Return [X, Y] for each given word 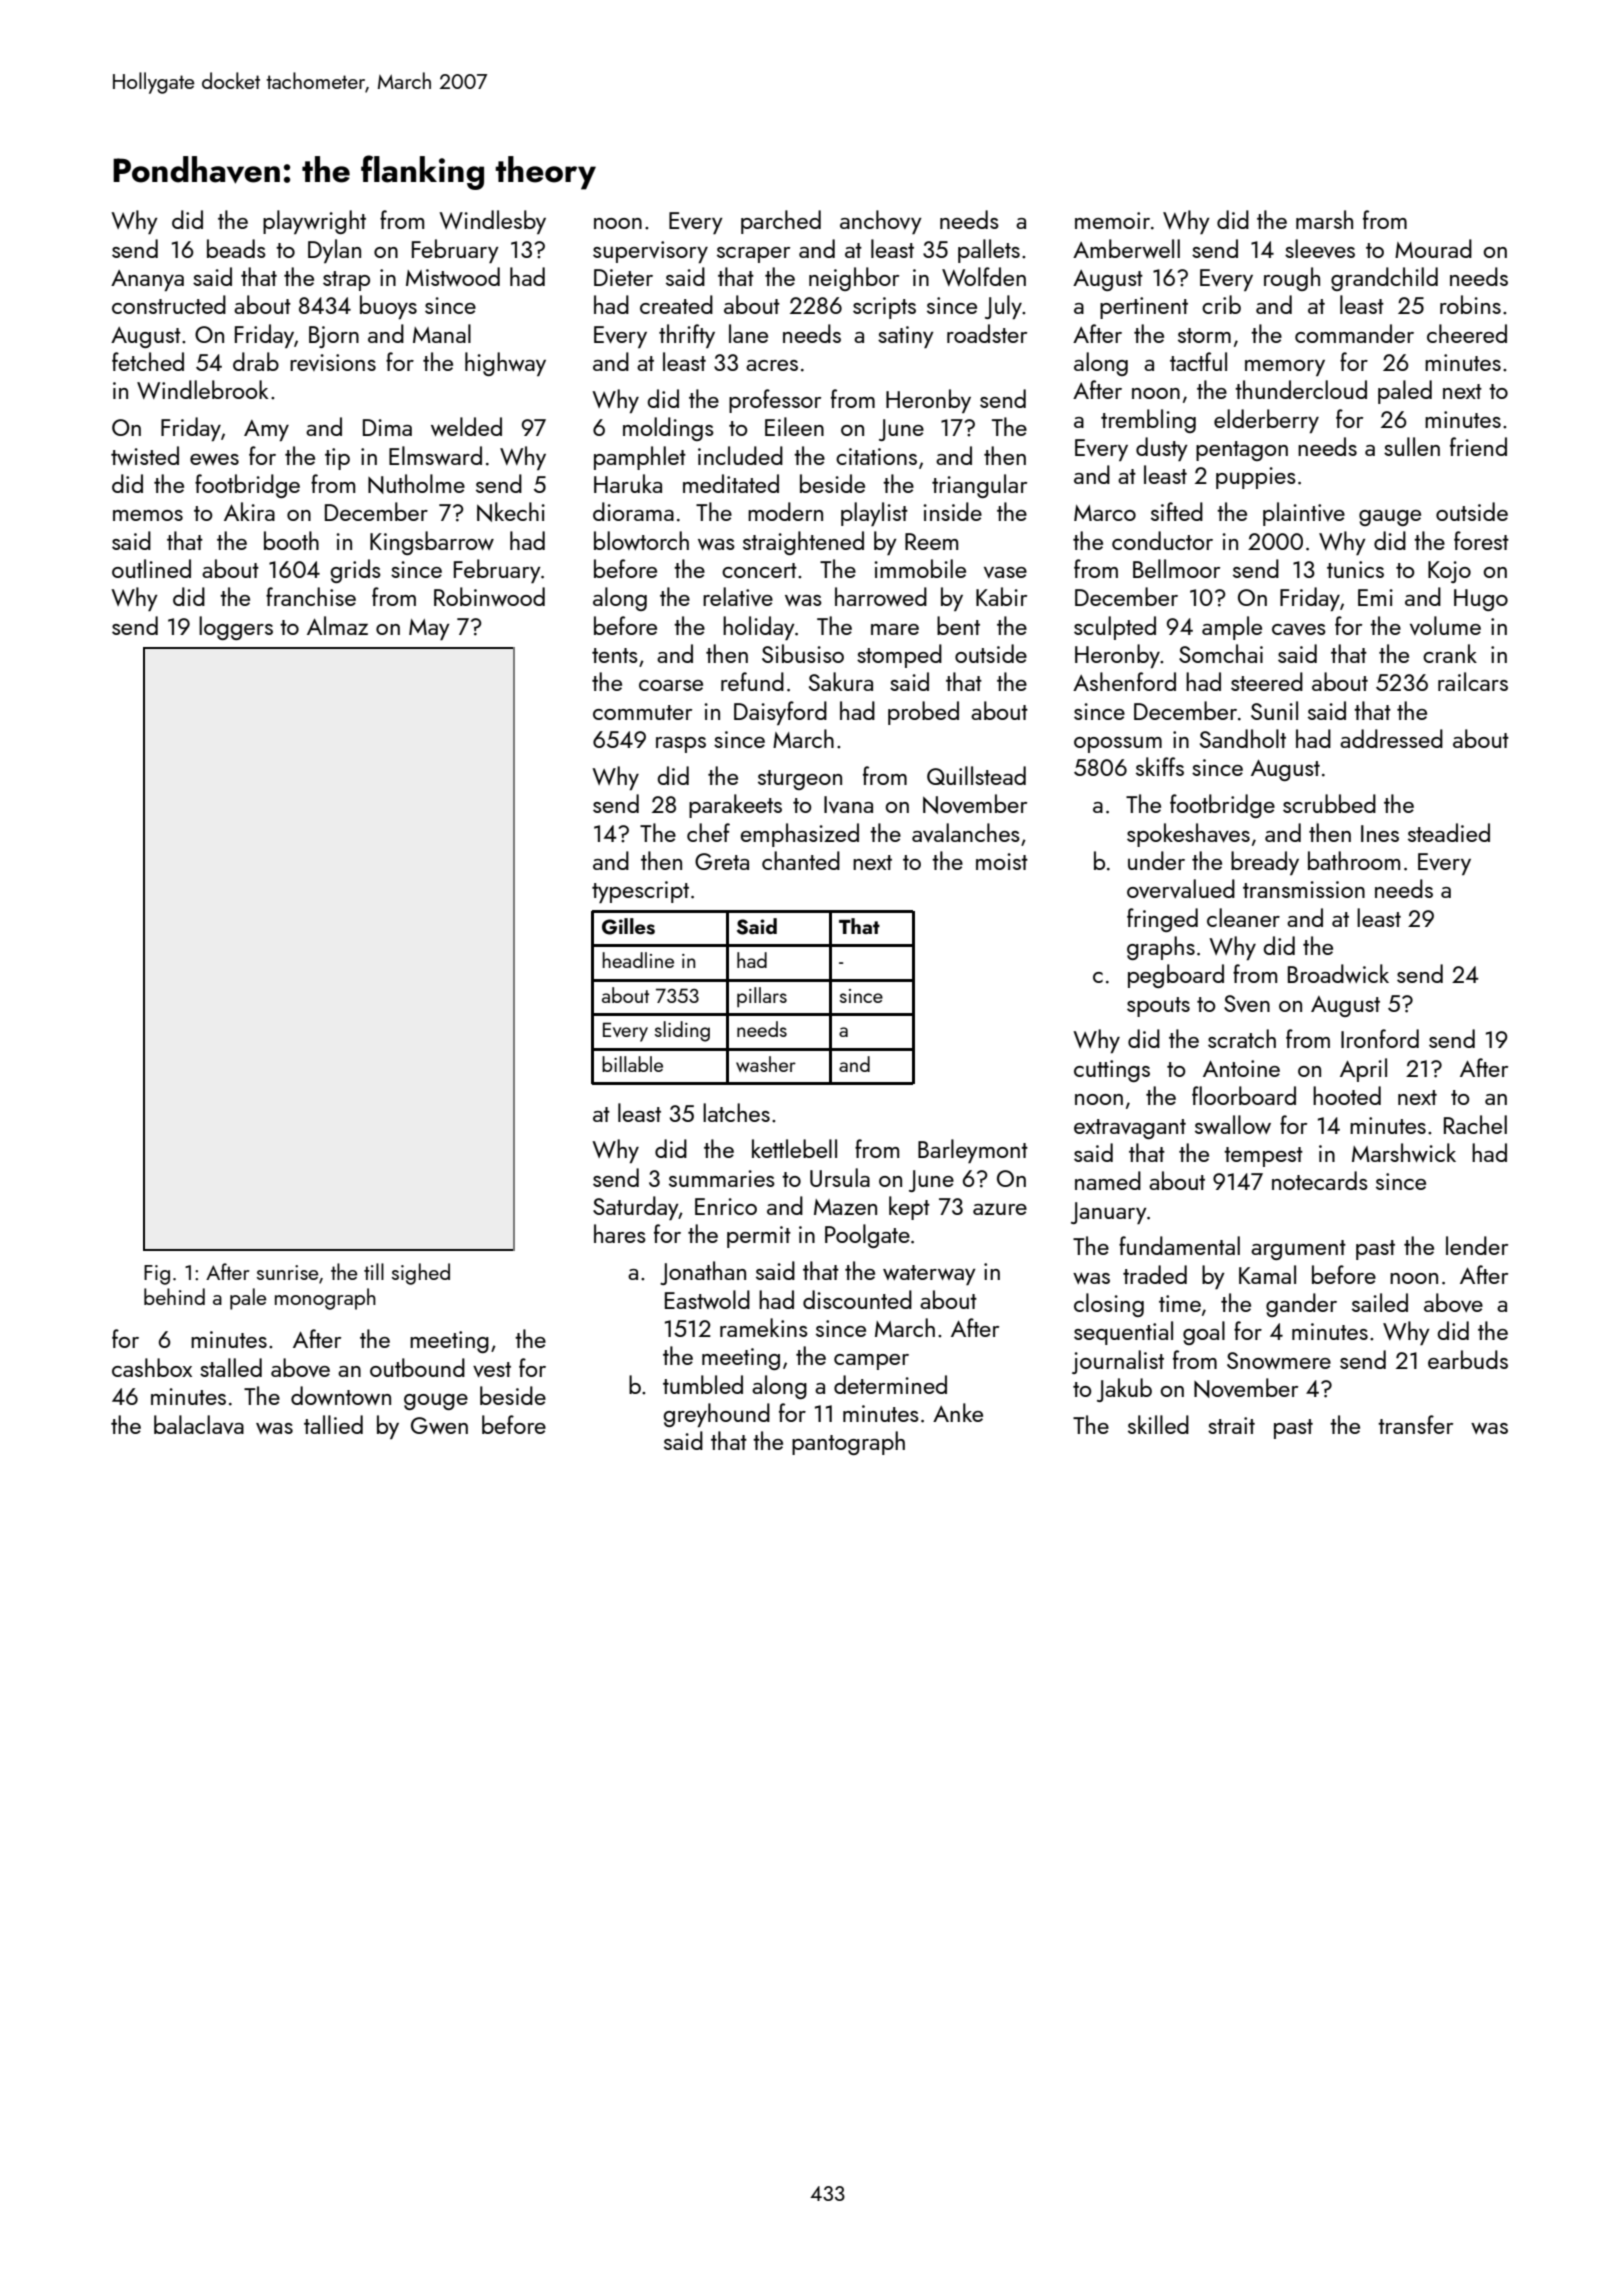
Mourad [1433, 248]
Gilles [628, 926]
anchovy [881, 222]
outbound [417, 1367]
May [429, 629]
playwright [314, 222]
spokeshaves [1188, 835]
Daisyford [780, 713]
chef [708, 832]
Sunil [1274, 710]
